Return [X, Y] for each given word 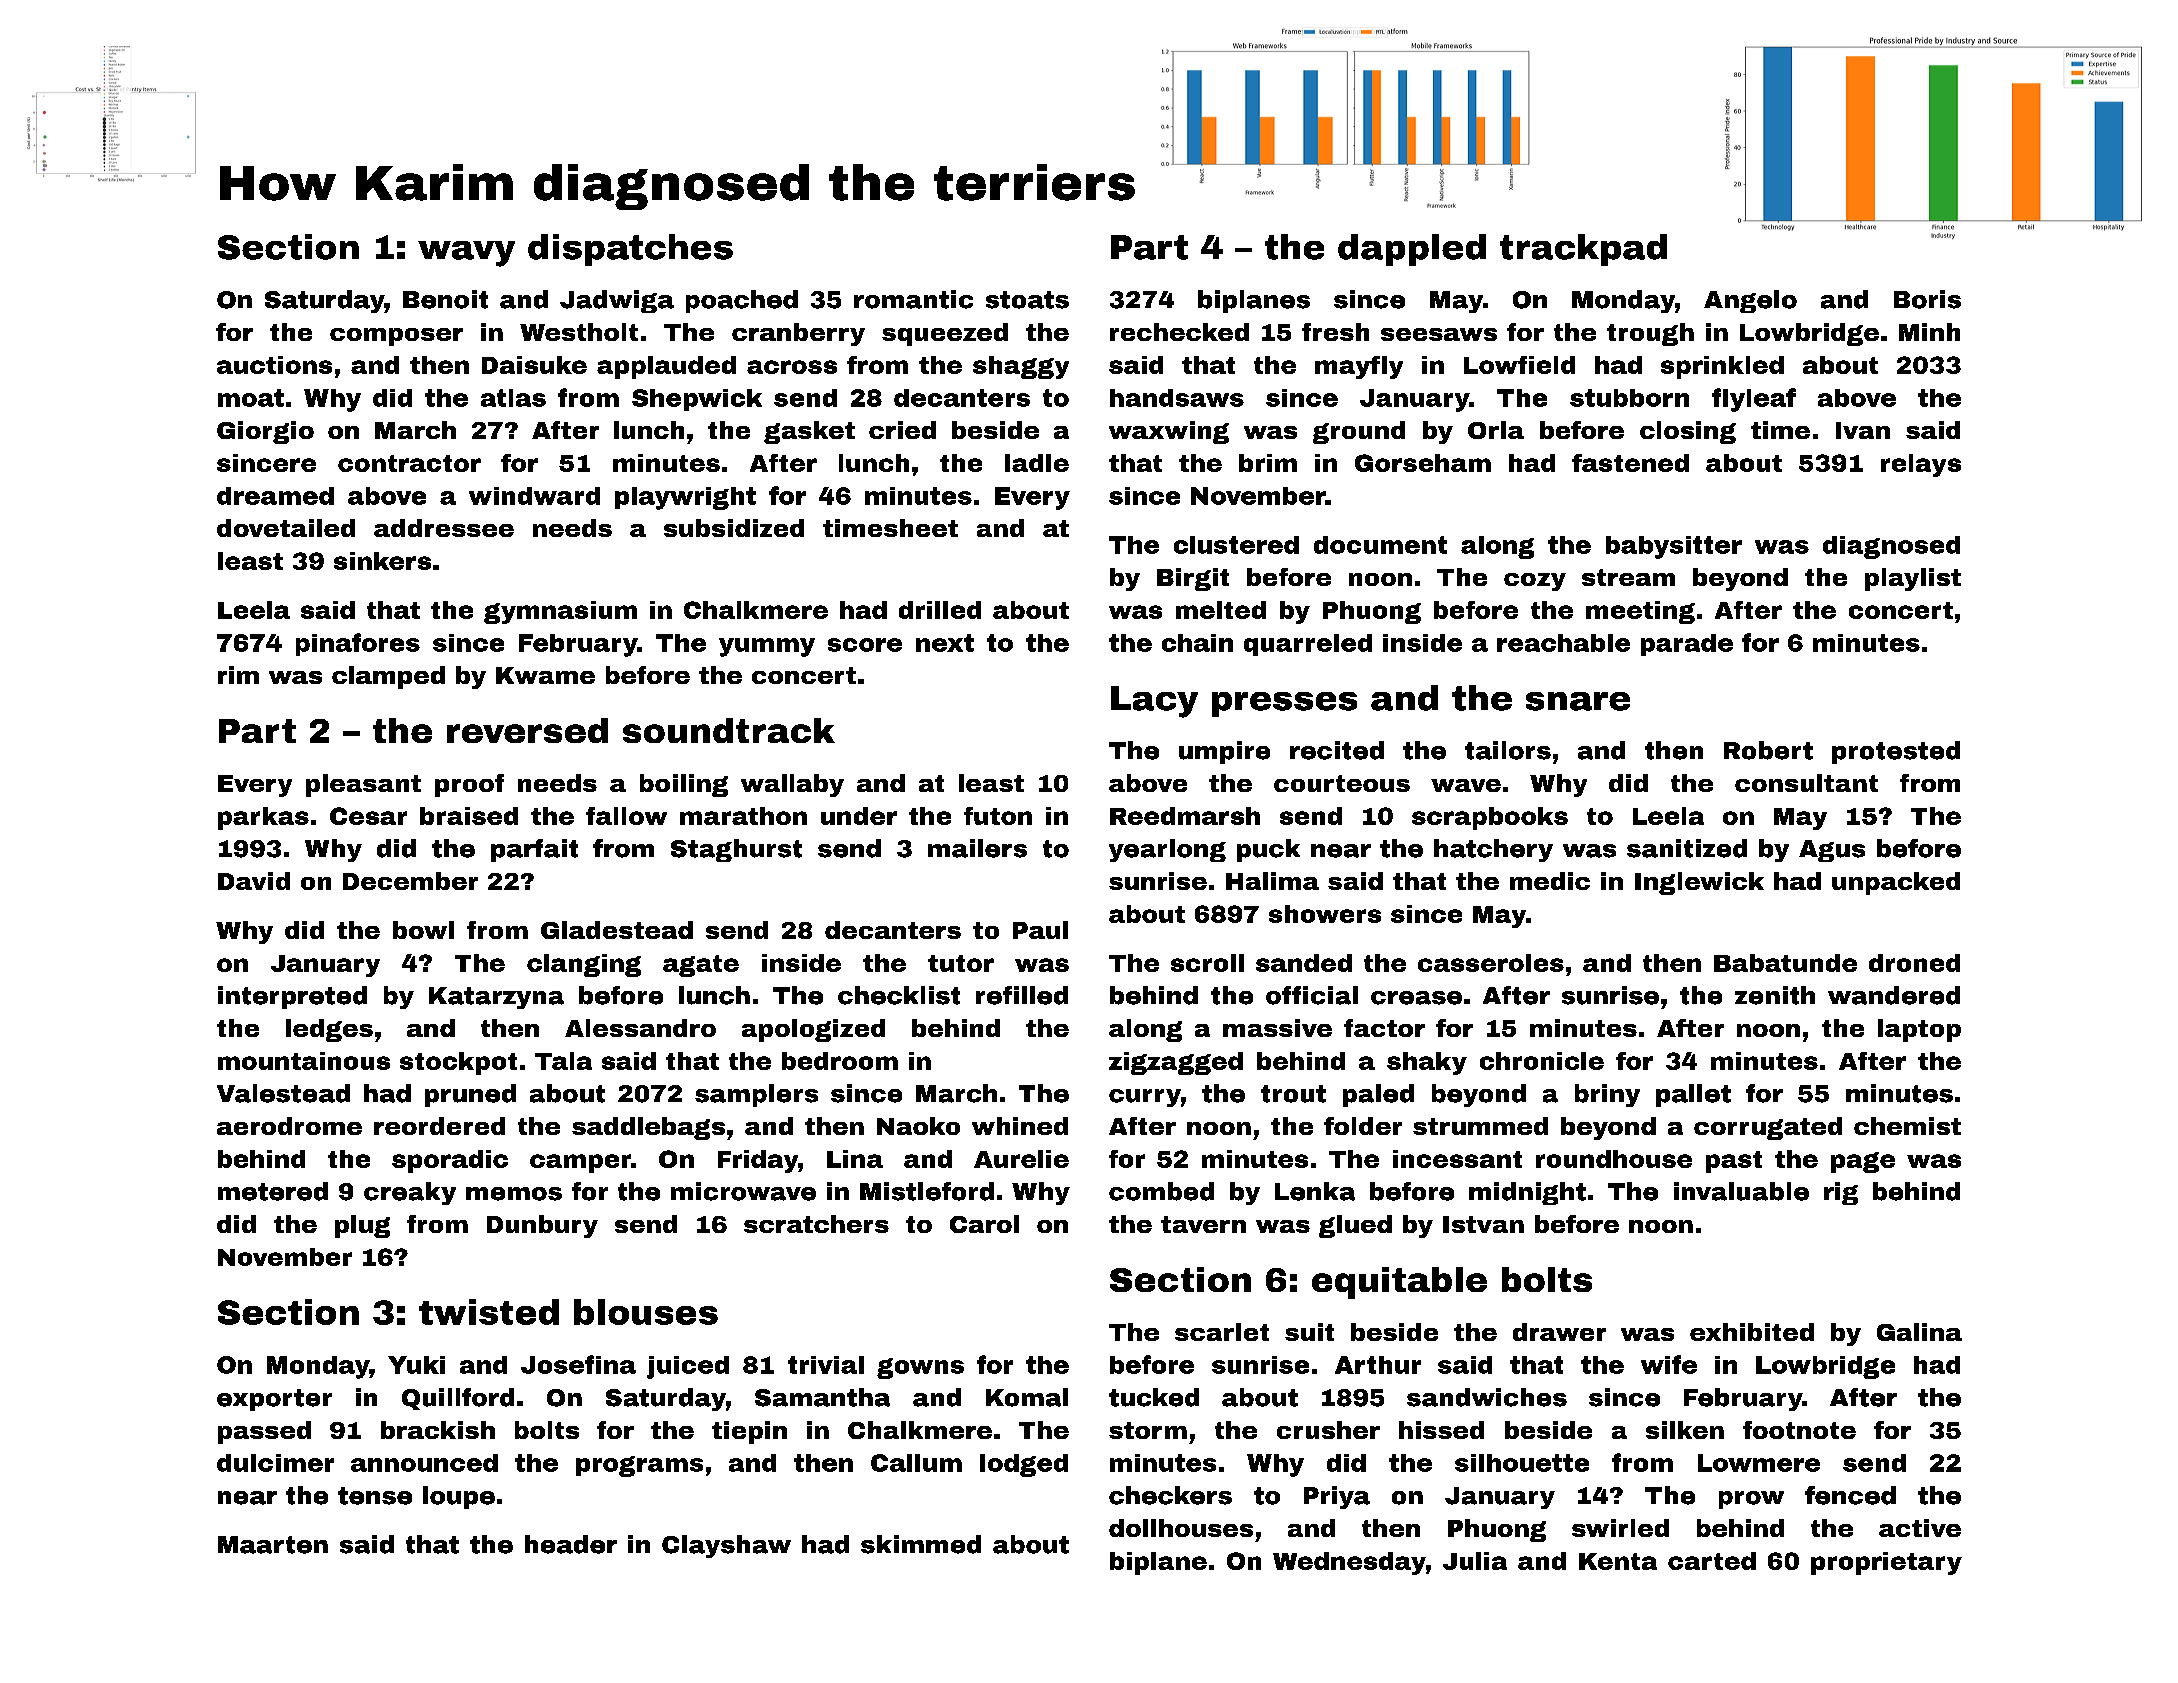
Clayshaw [726, 1546]
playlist [1913, 579]
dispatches [630, 250]
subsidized [734, 528]
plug [362, 1226]
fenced [1850, 1495]
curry [1145, 1098]
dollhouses [1181, 1528]
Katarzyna [496, 998]
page [1863, 1162]
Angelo [1750, 301]
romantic [913, 299]
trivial [826, 1365]
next [945, 643]
